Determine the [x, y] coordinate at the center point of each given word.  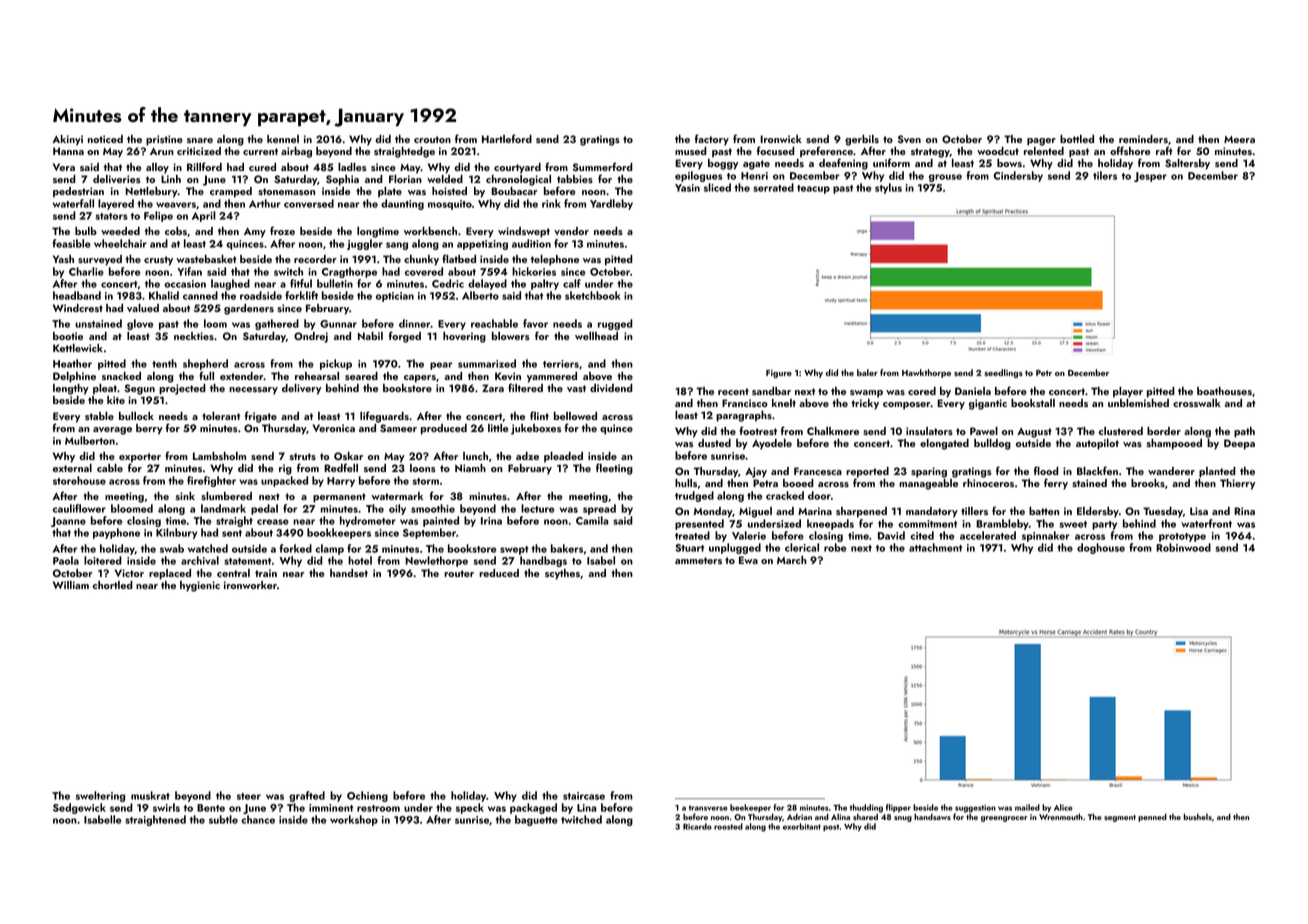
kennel [283, 139]
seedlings [1003, 373]
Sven [909, 139]
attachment [935, 547]
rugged [615, 324]
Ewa [748, 560]
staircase [584, 796]
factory [712, 140]
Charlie [86, 271]
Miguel [755, 512]
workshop [354, 820]
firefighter [211, 481]
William [71, 585]
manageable [928, 484]
